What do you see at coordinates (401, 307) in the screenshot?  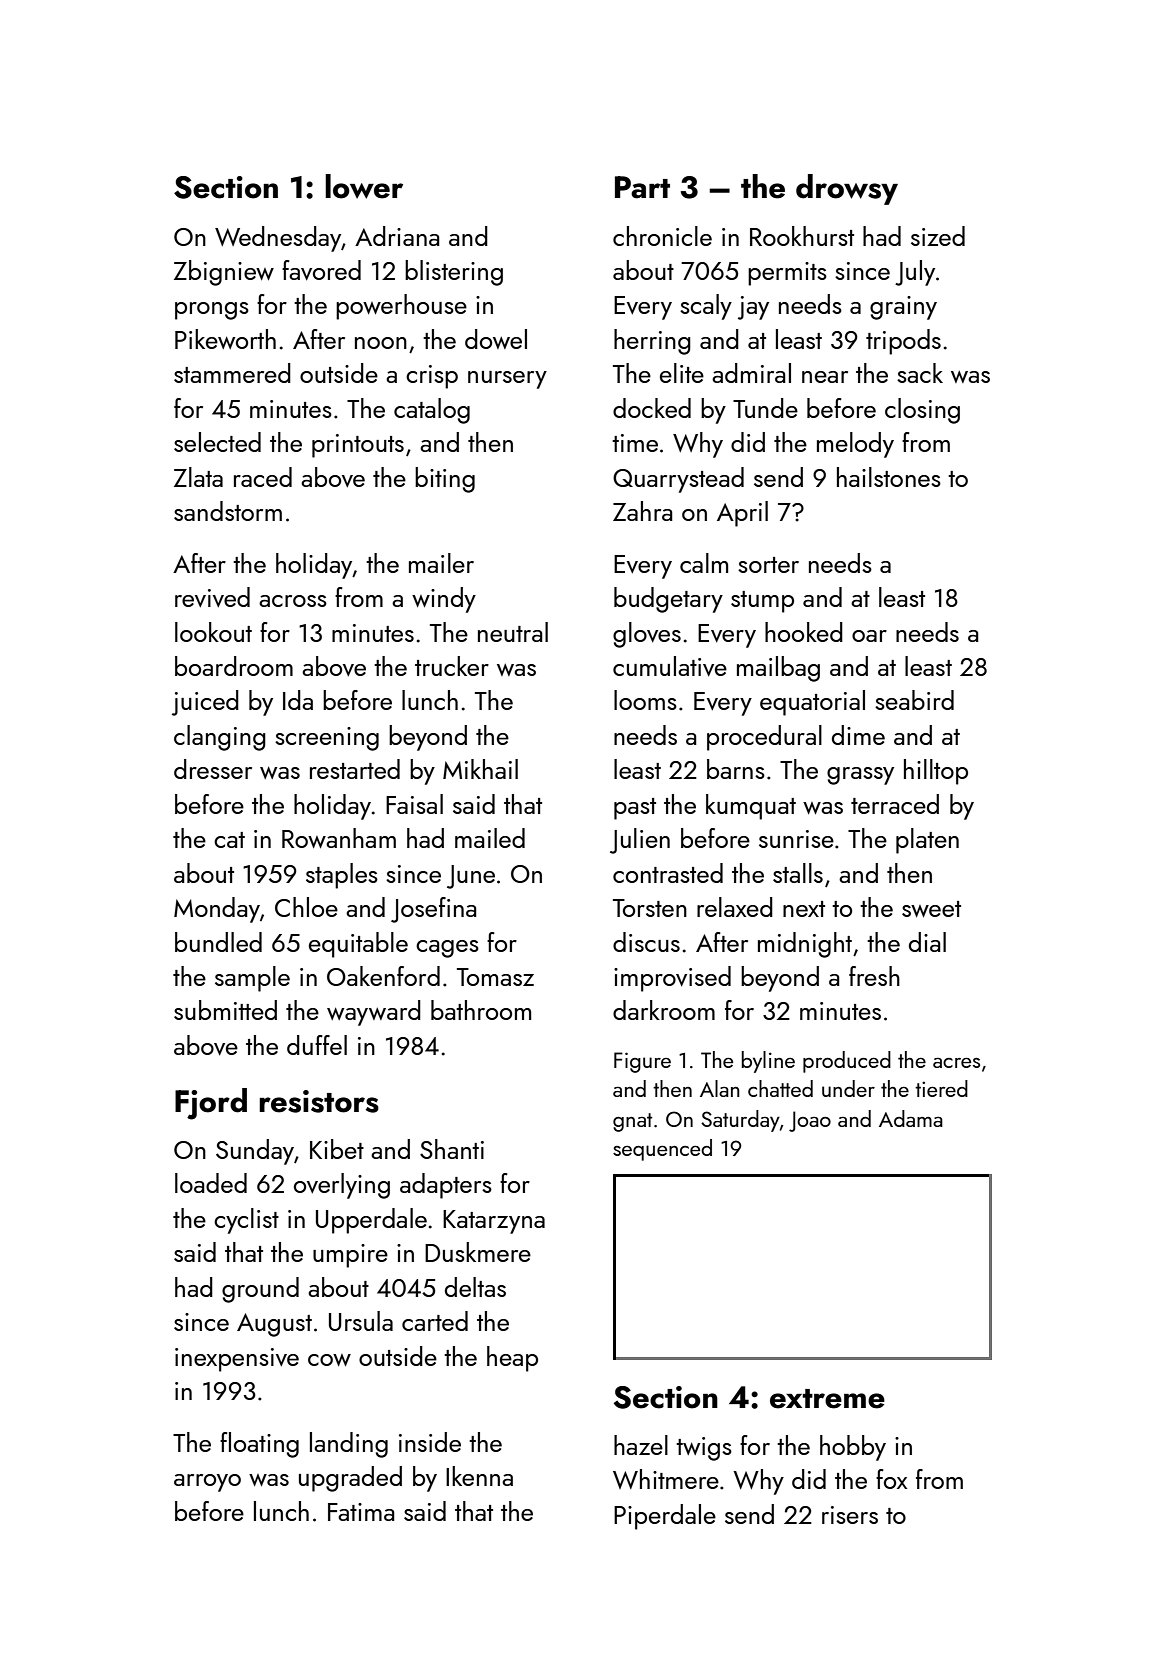 I see `powerhouse` at bounding box center [401, 307].
